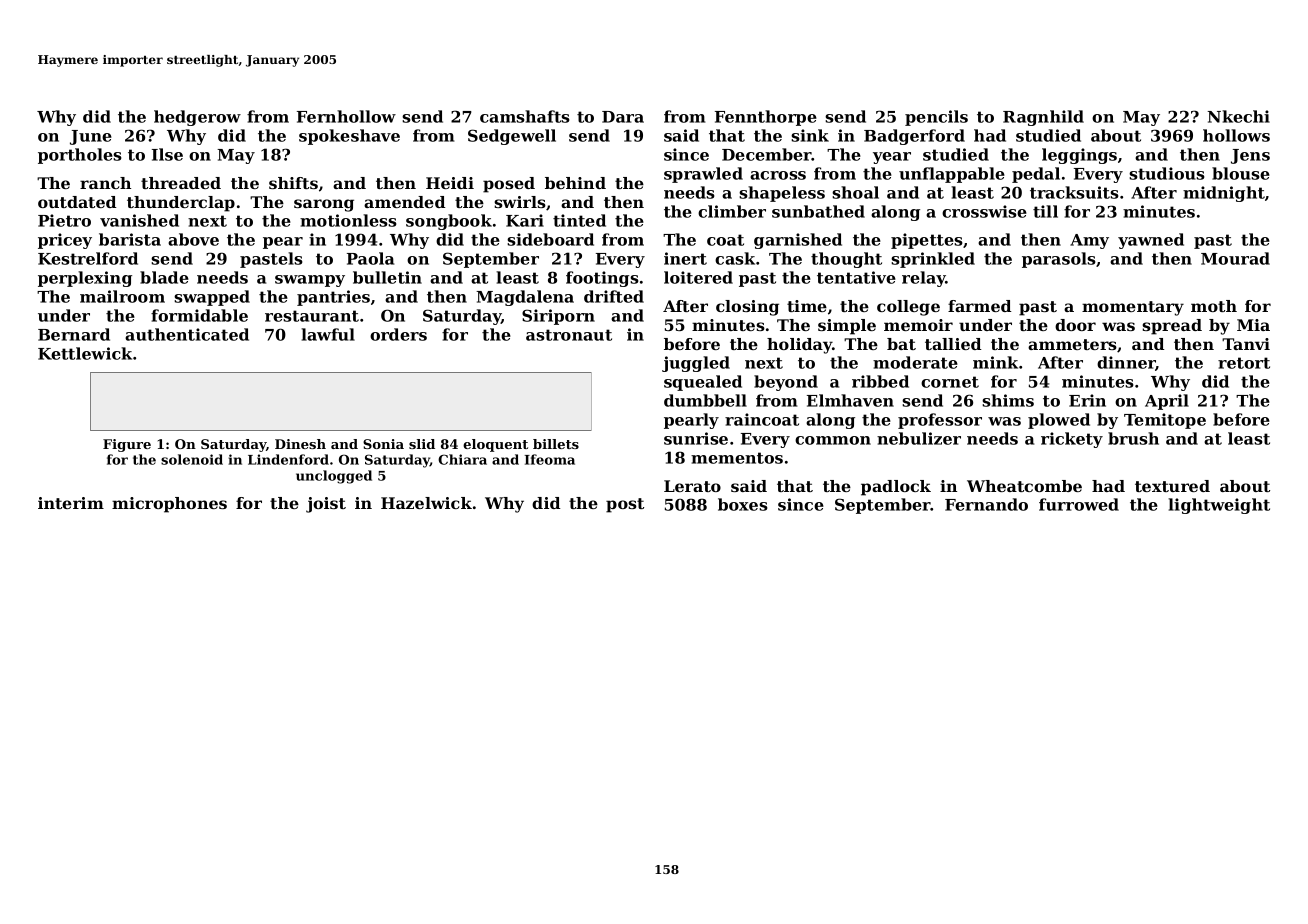 Image resolution: width=1308 pixels, height=924 pixels. What do you see at coordinates (703, 383) in the screenshot?
I see `squealed` at bounding box center [703, 383].
